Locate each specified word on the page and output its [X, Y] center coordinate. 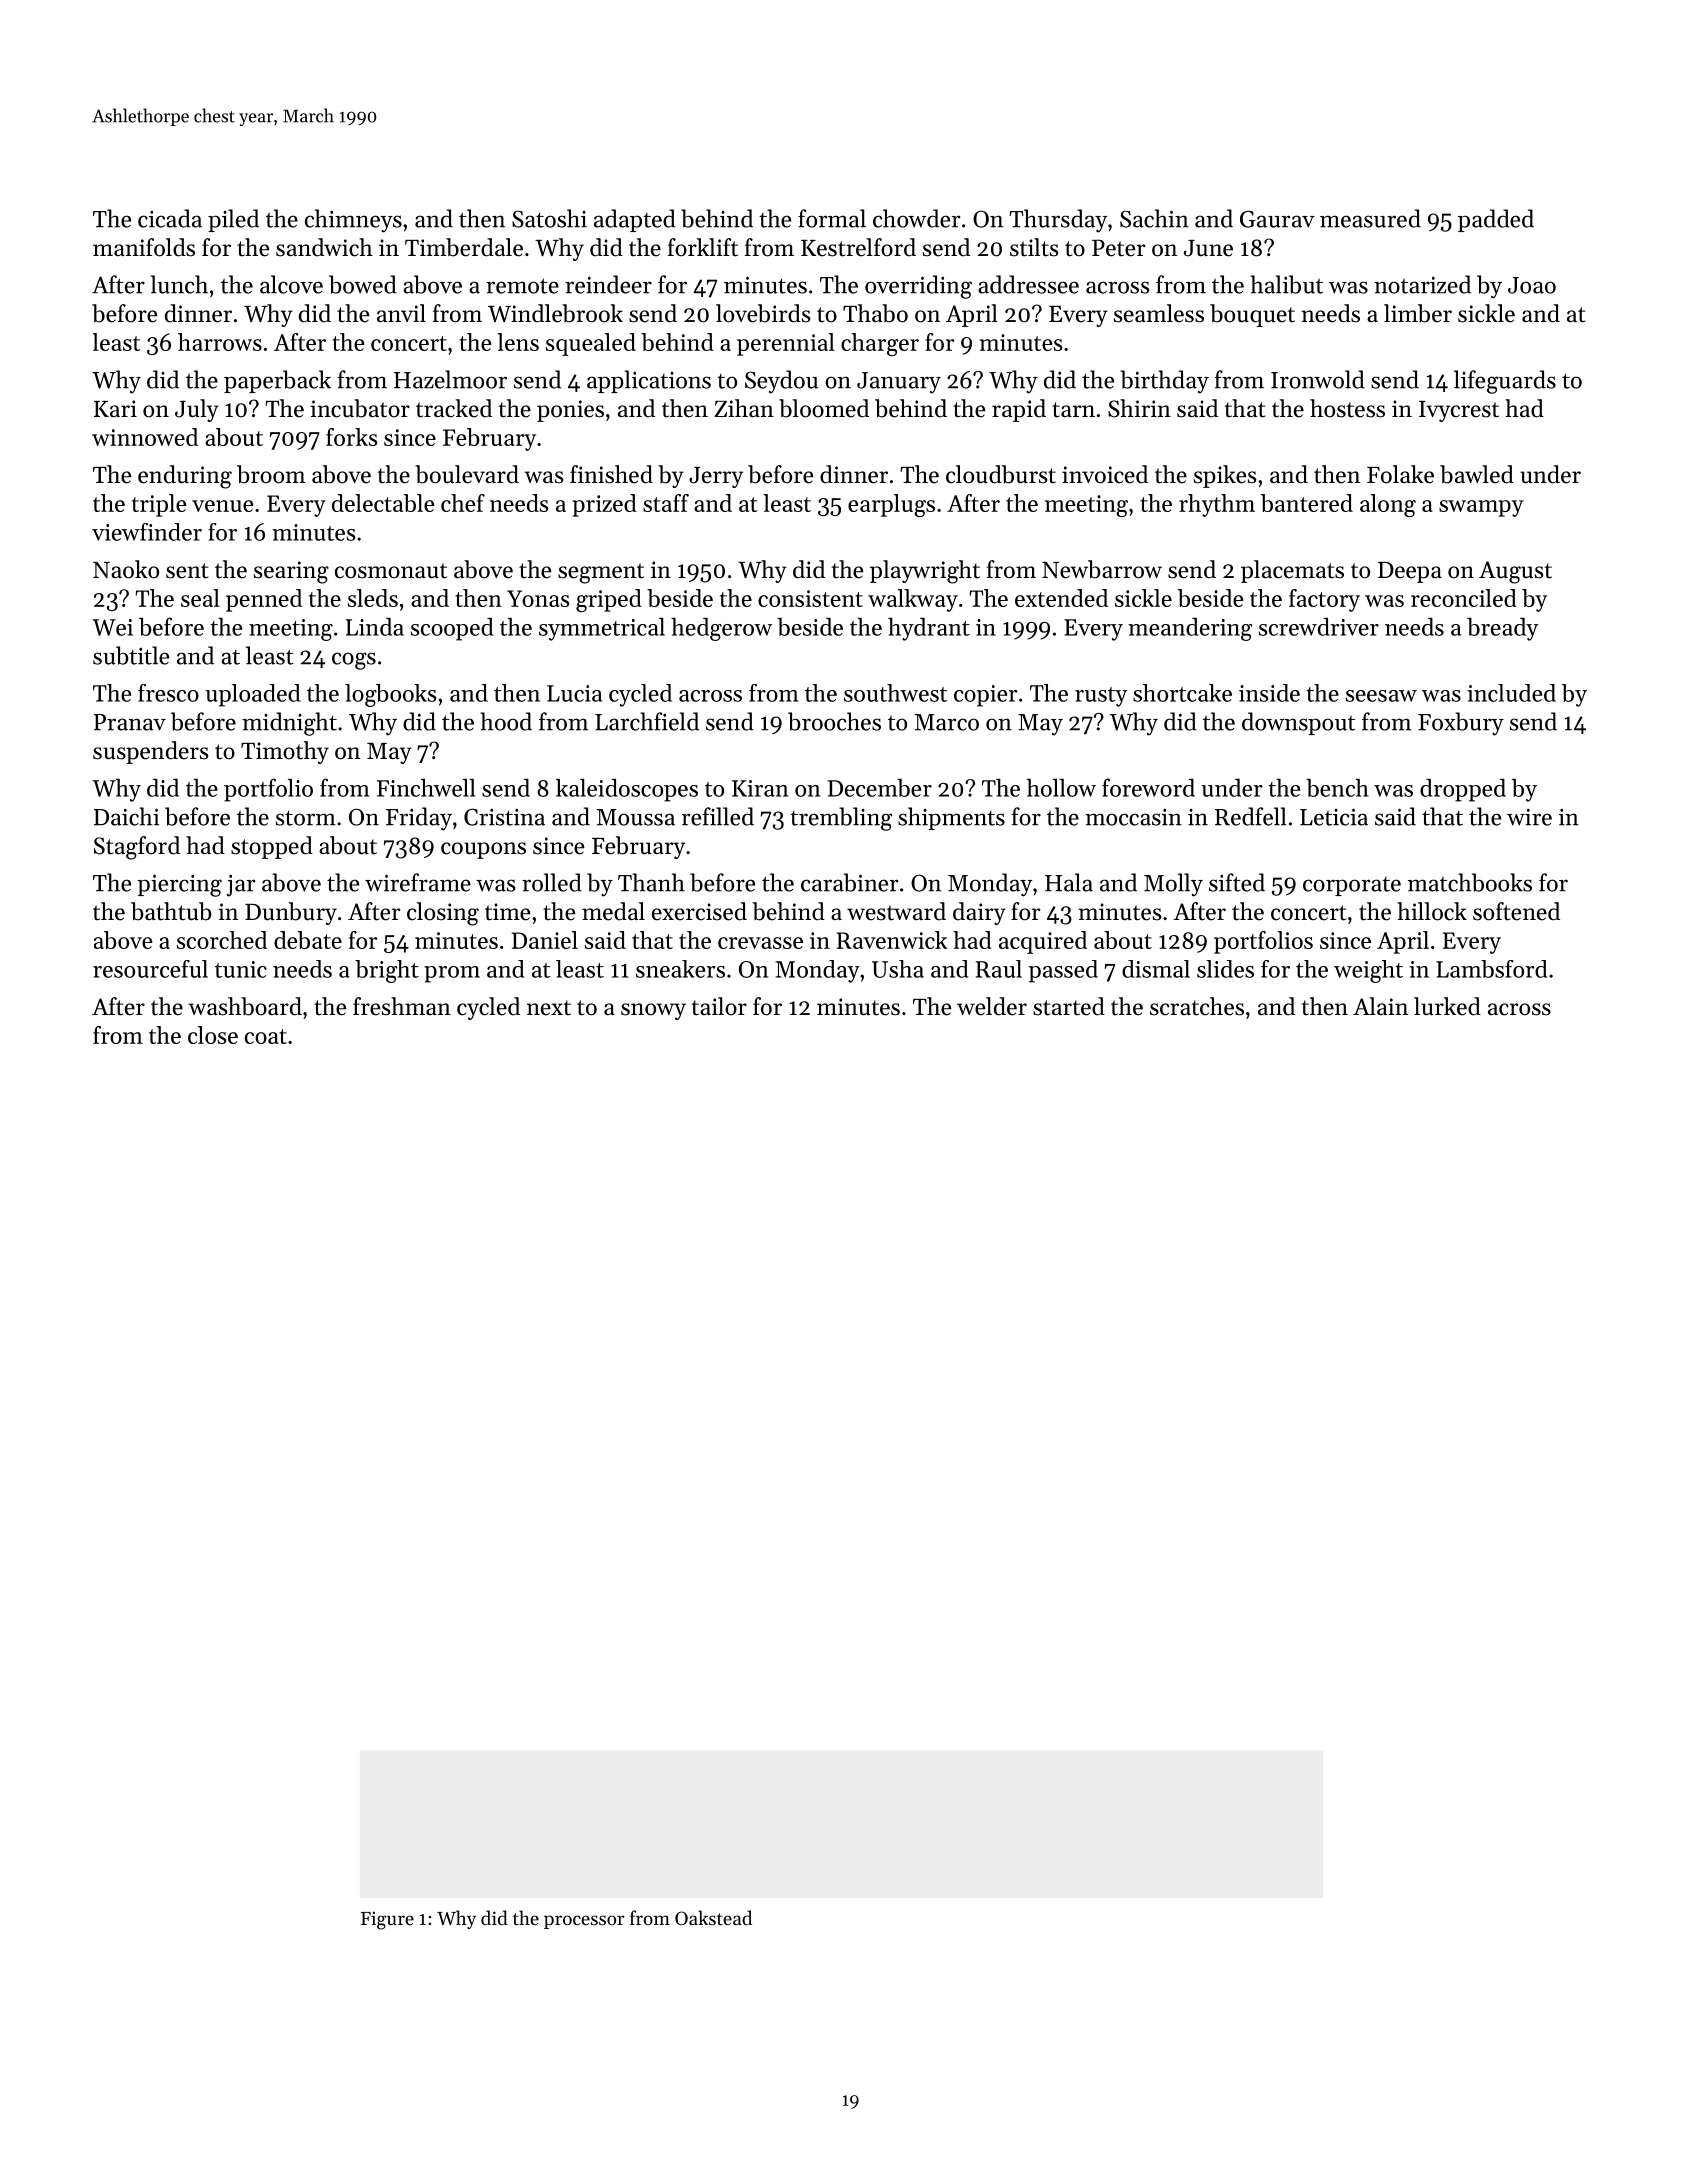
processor [584, 1922]
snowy [653, 1011]
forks [352, 437]
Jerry [716, 477]
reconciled [1464, 598]
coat [266, 1036]
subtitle [131, 655]
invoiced [1105, 474]
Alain [1380, 1006]
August [1515, 572]
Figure [387, 1920]
